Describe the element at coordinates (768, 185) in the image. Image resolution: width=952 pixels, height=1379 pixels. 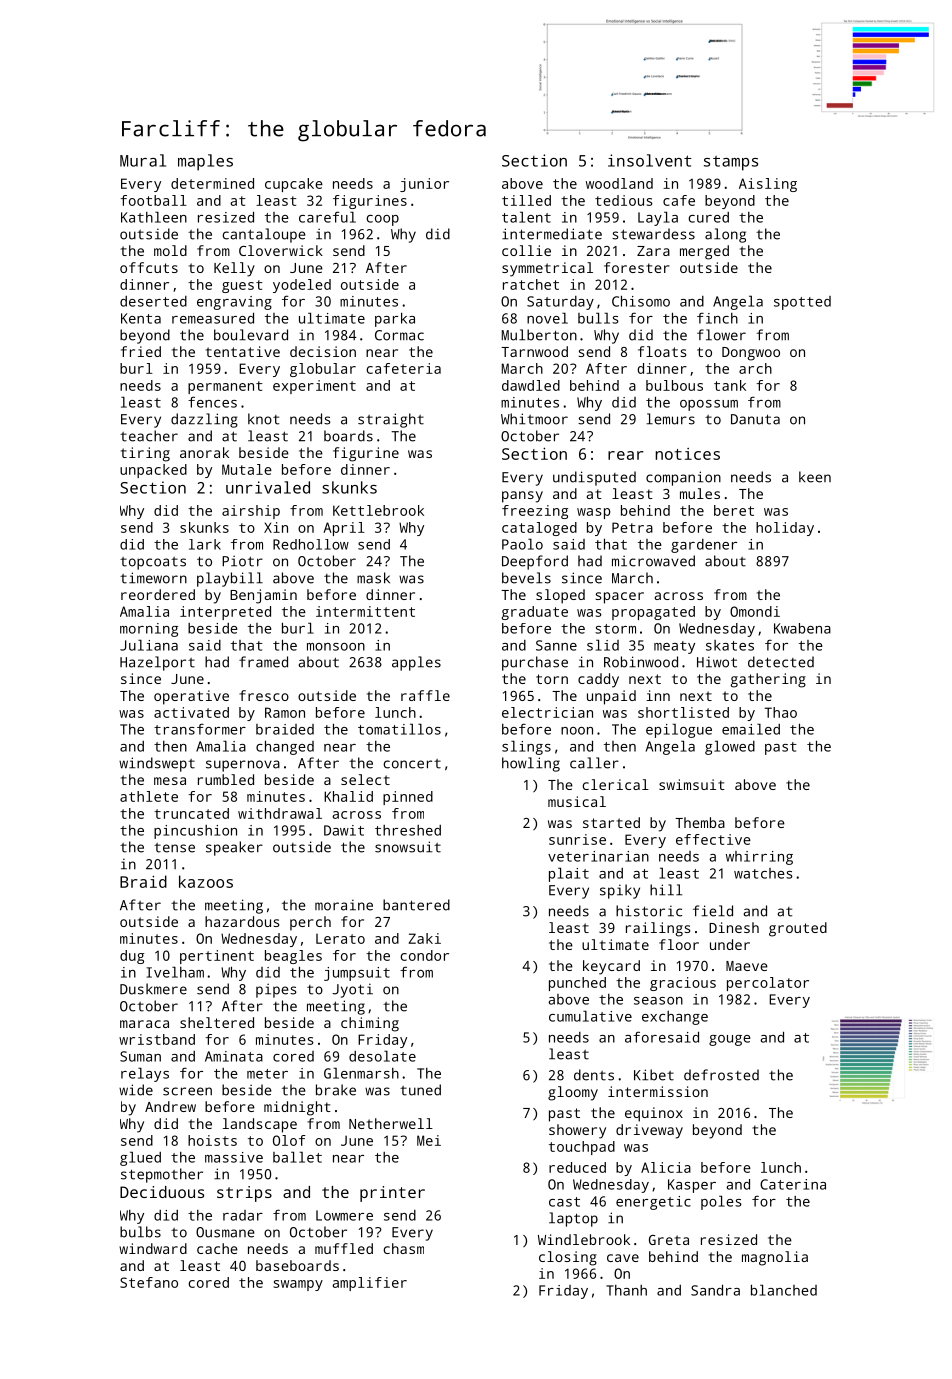
I see `Aisling` at that location.
